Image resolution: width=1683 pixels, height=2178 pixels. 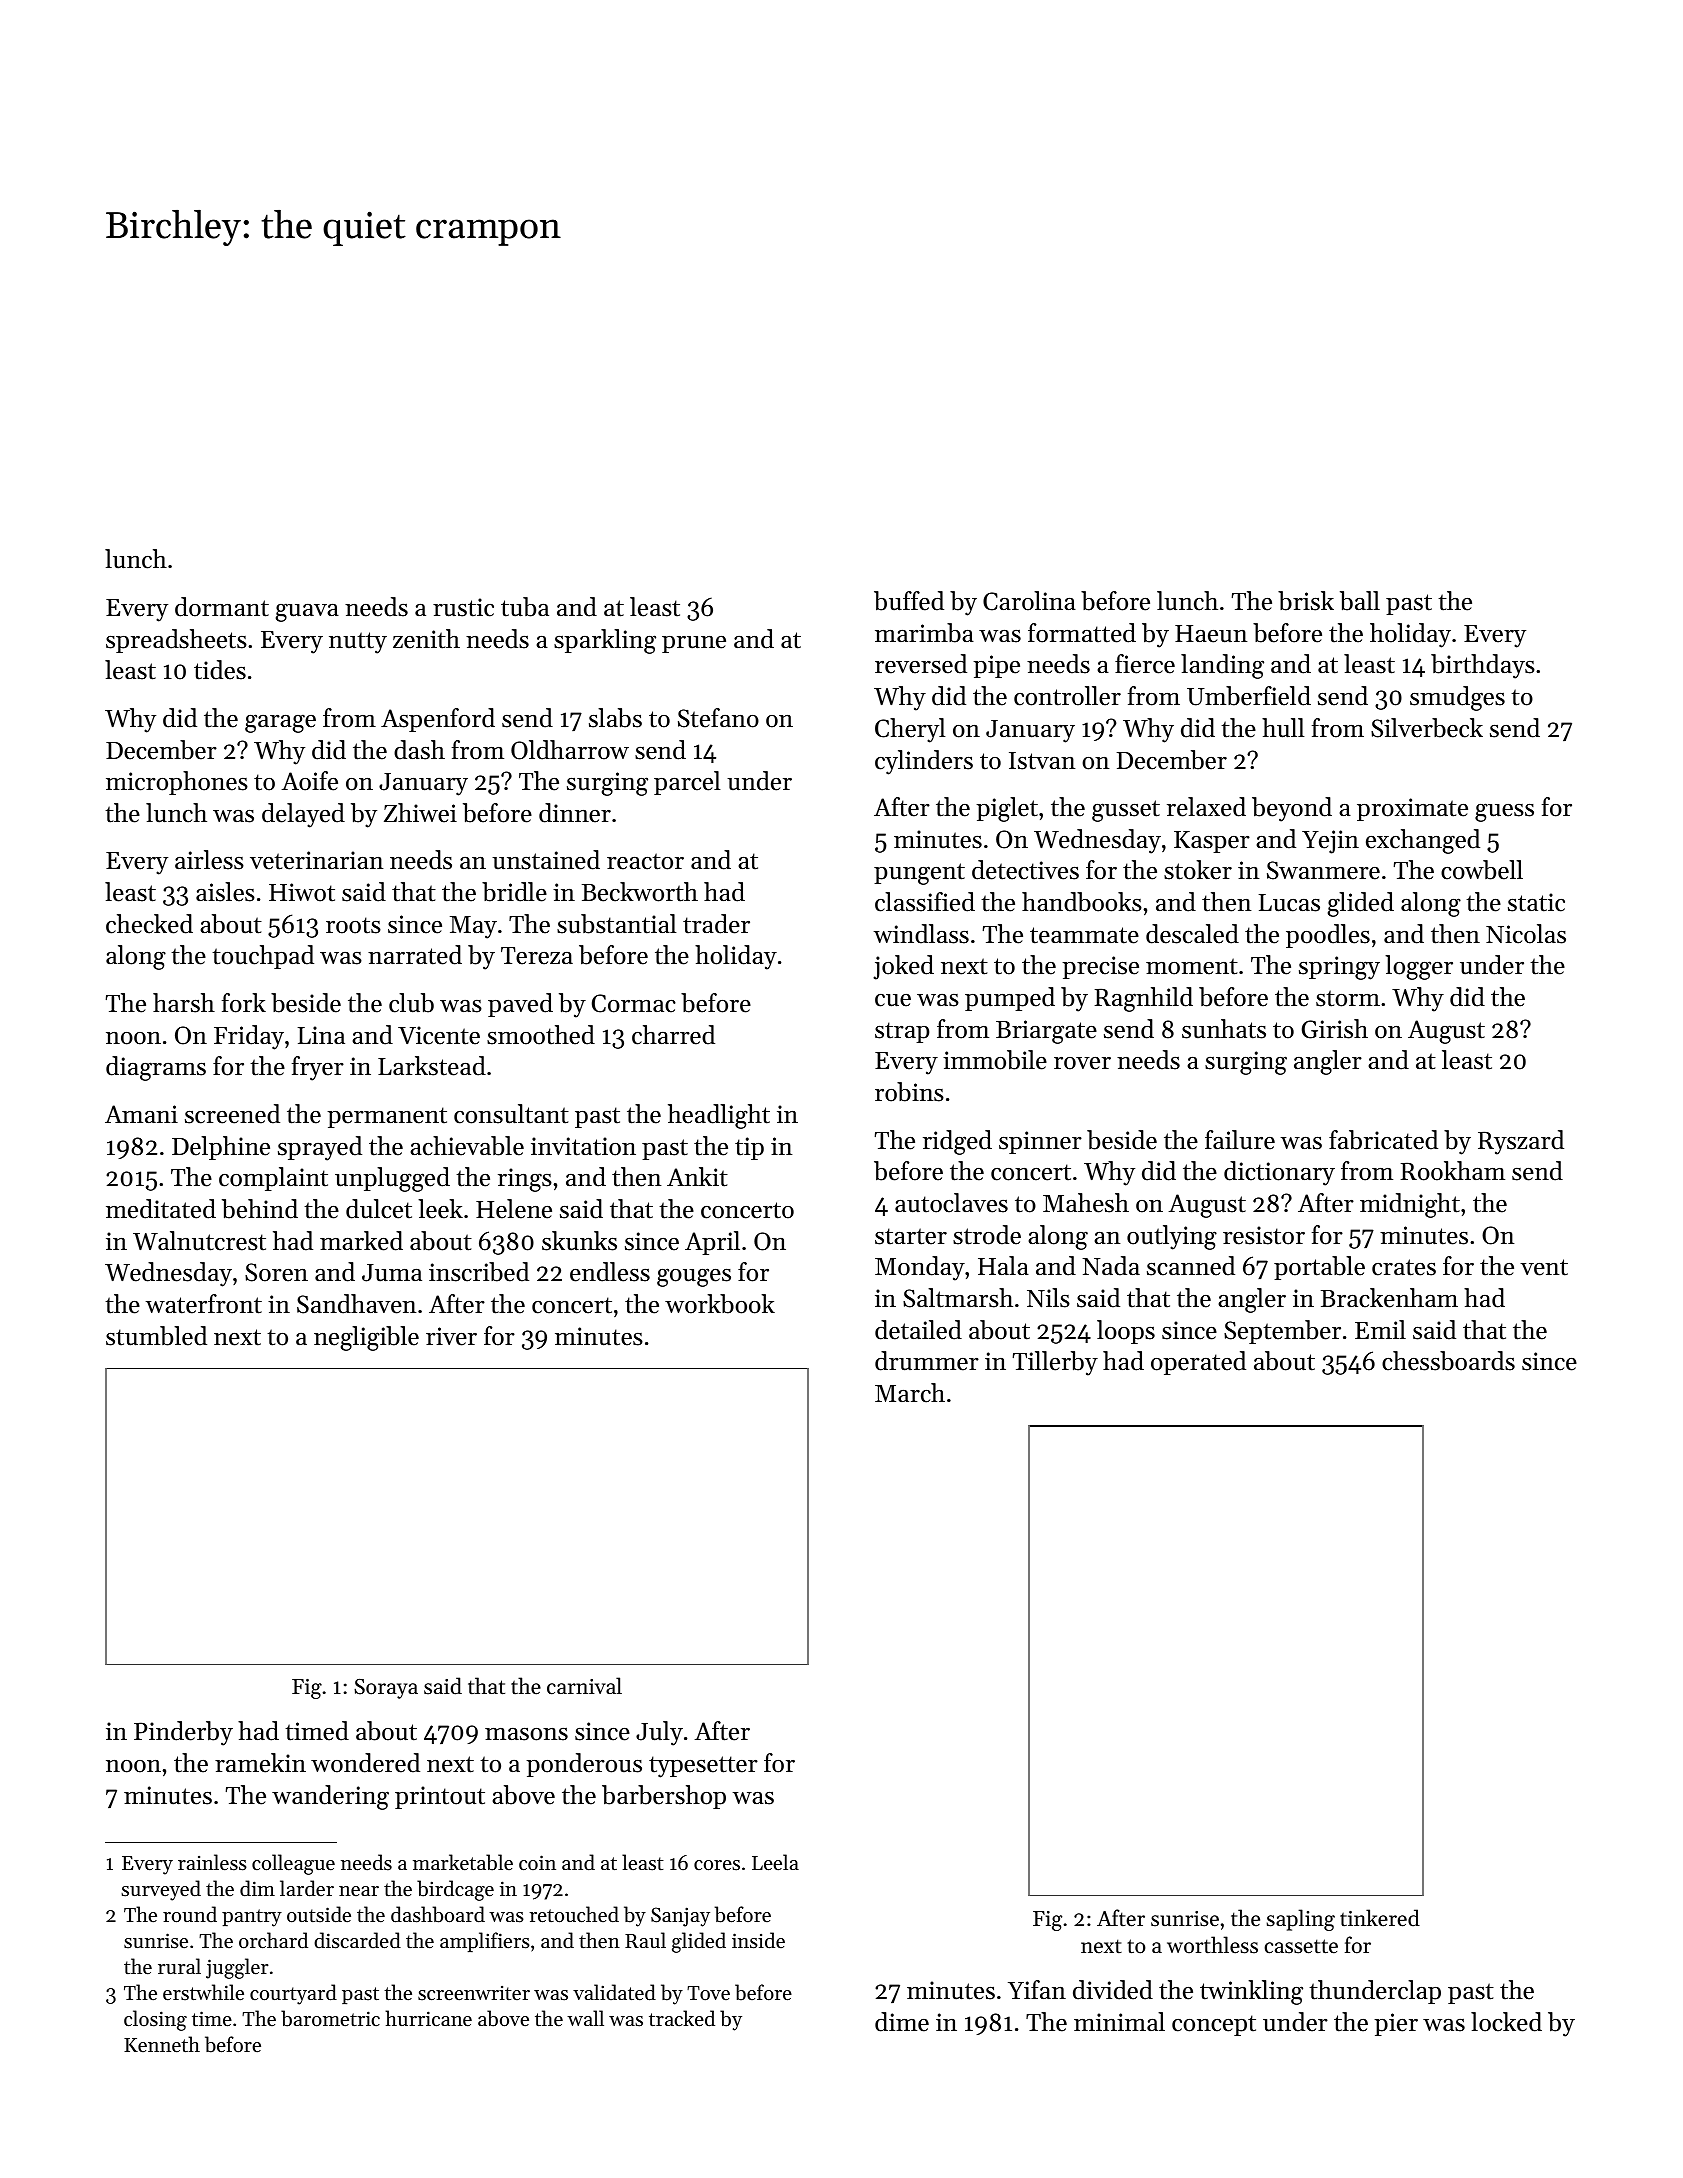 What do you see at coordinates (1306, 601) in the page?
I see `brisk` at bounding box center [1306, 601].
